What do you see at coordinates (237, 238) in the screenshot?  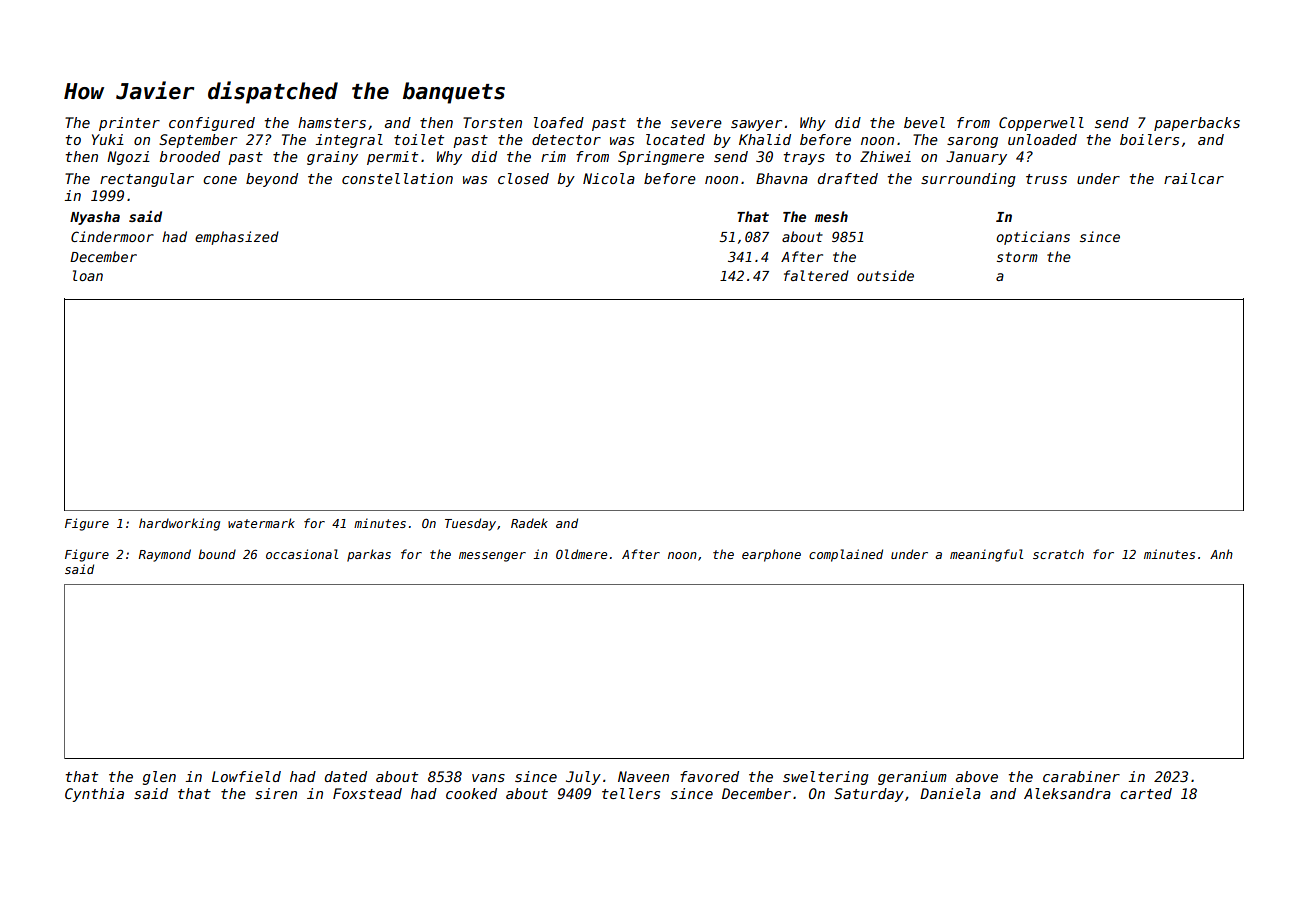 I see `emphasized` at bounding box center [237, 238].
